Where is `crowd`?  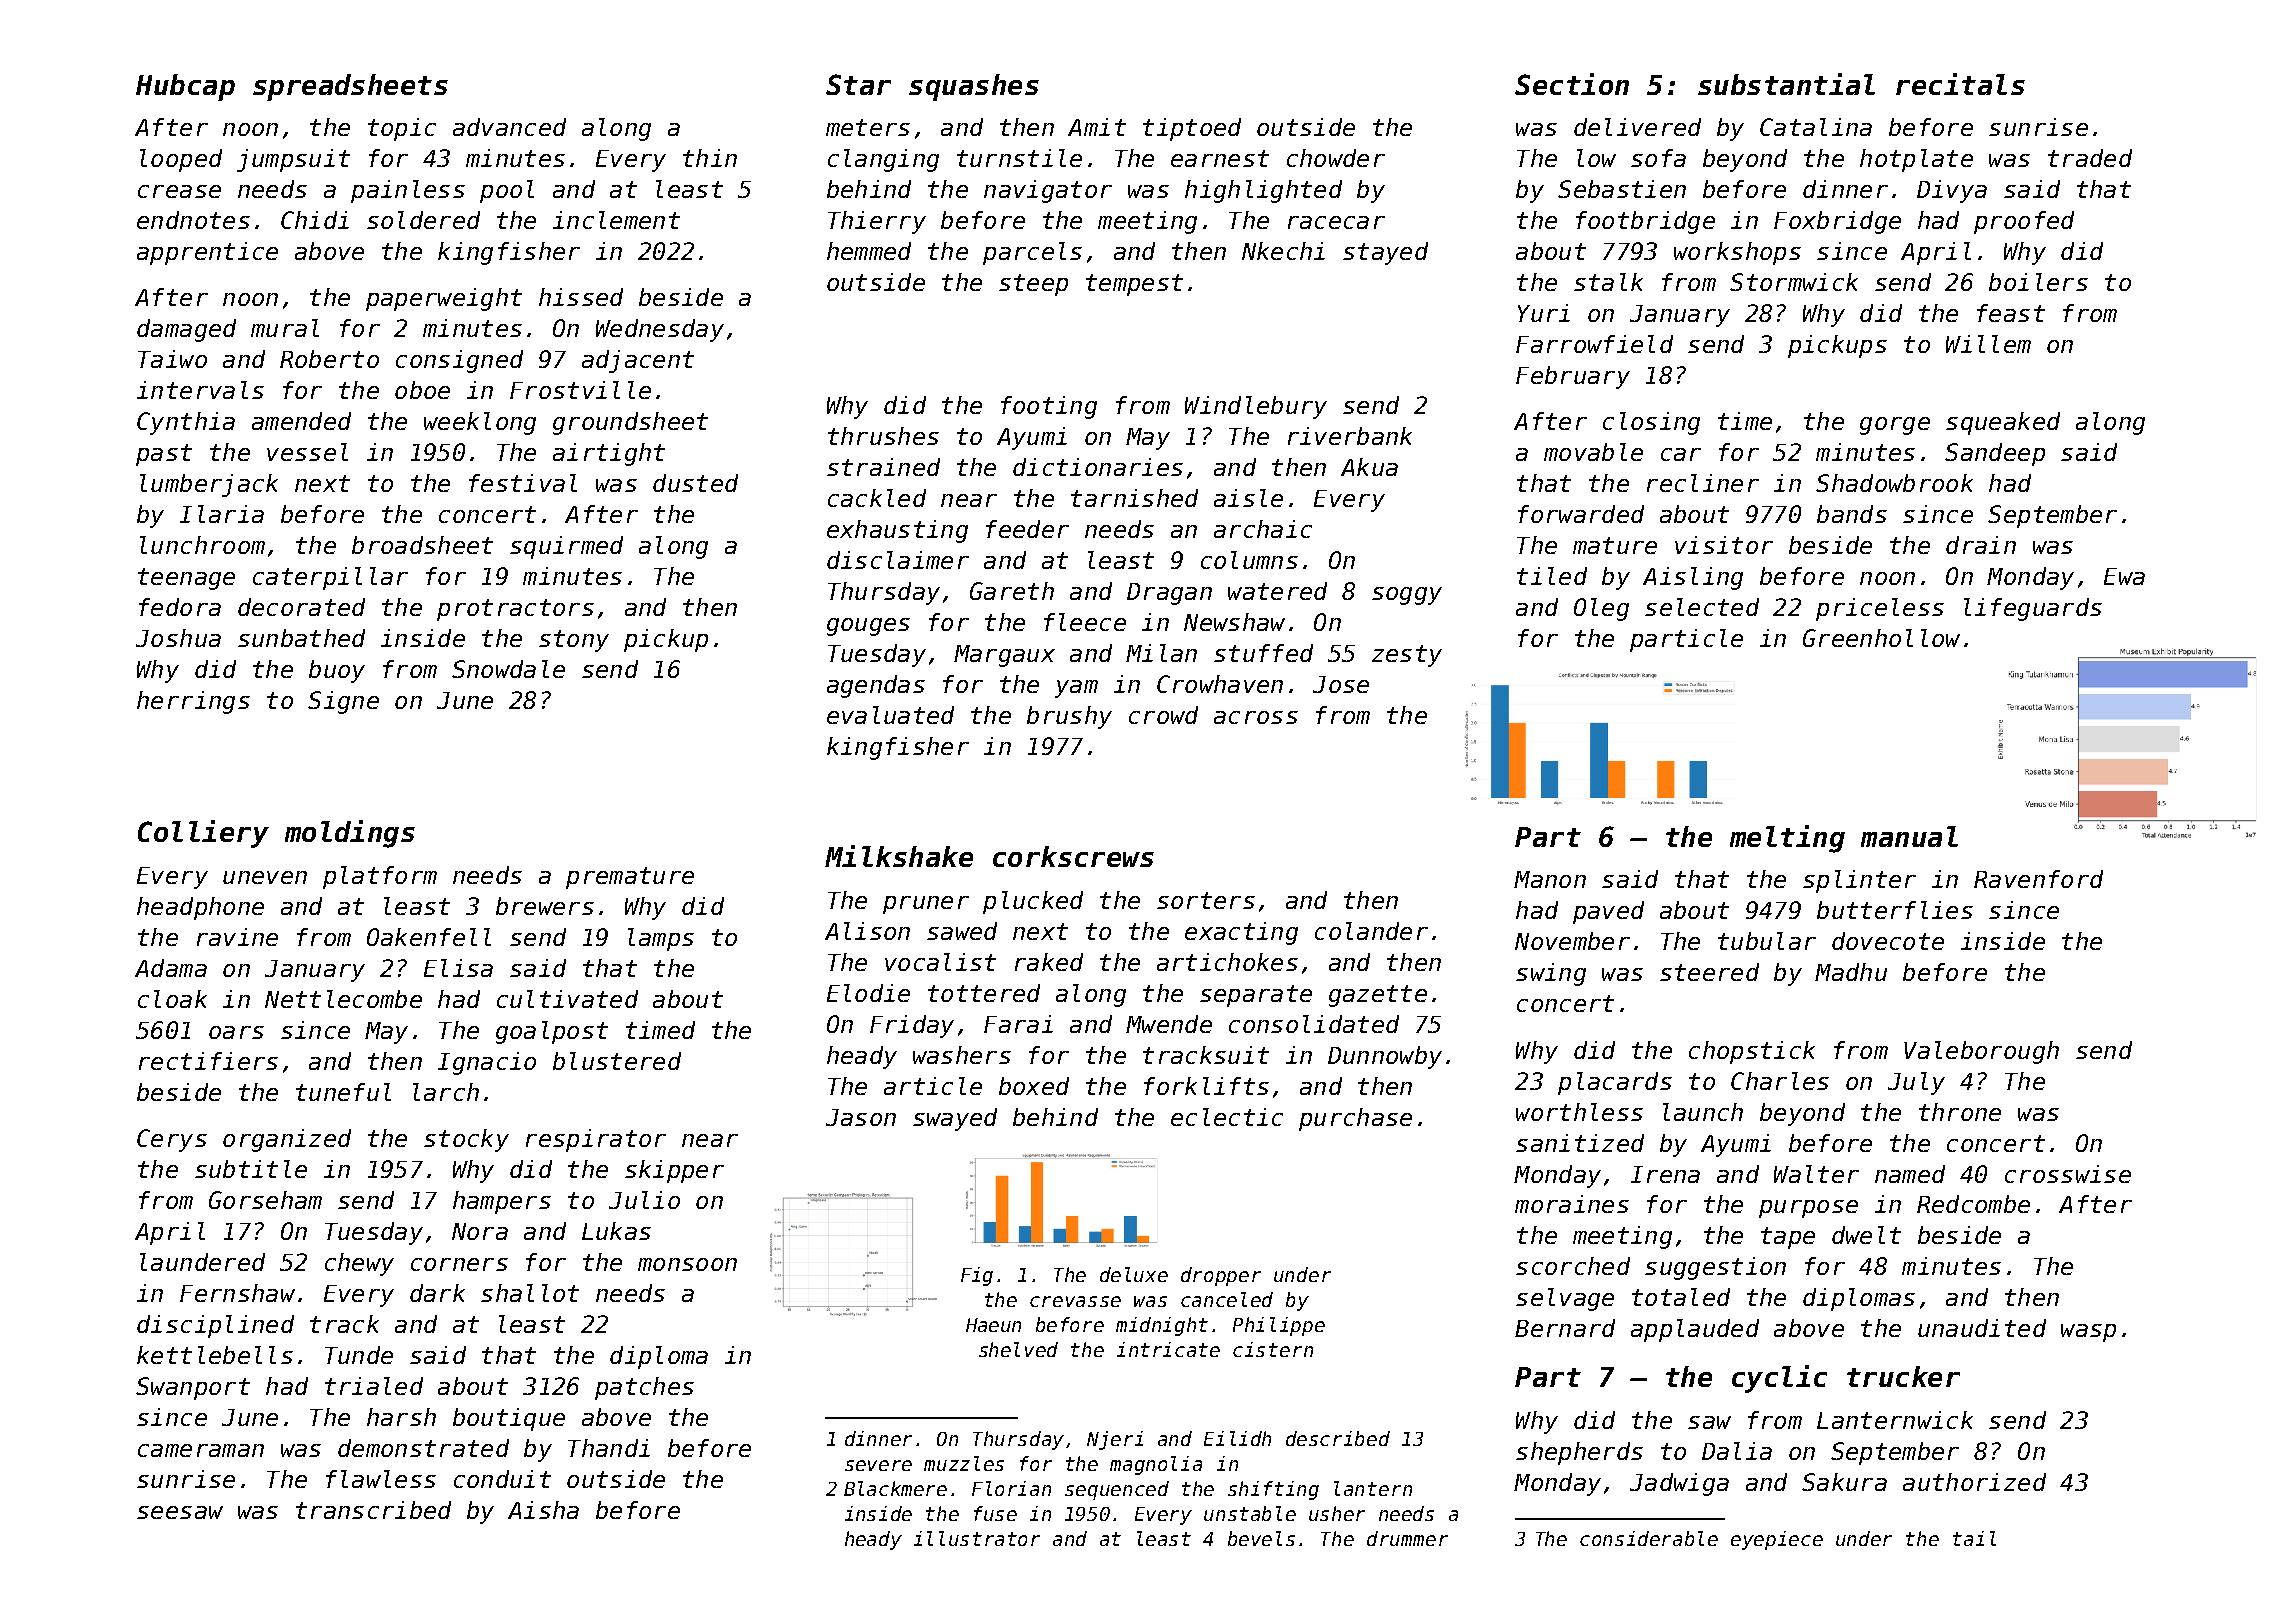
crowd is located at coordinates (1163, 715).
